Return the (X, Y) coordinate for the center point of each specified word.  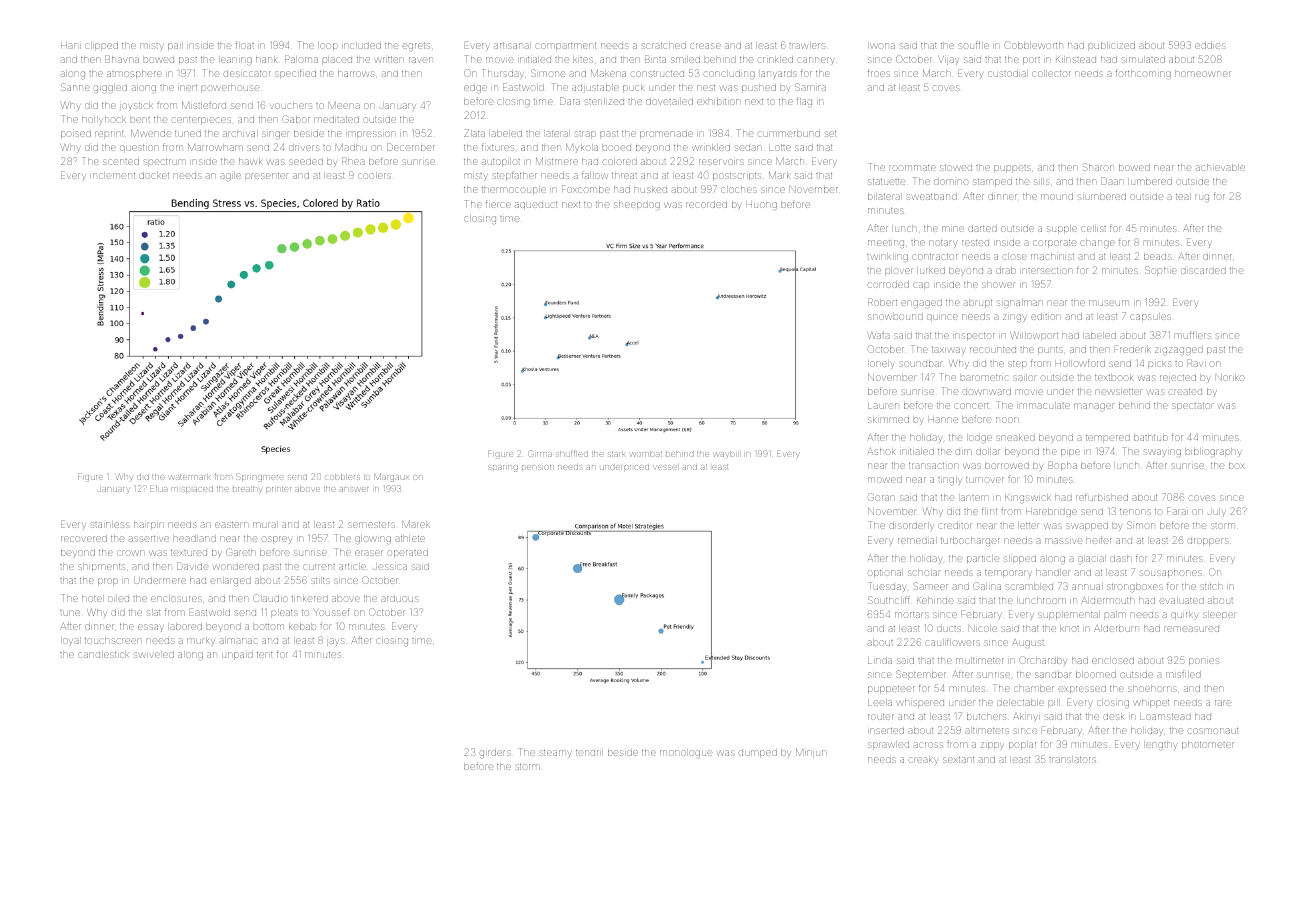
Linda (880, 661)
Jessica (390, 567)
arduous (400, 599)
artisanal (511, 46)
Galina (987, 586)
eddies (1210, 46)
